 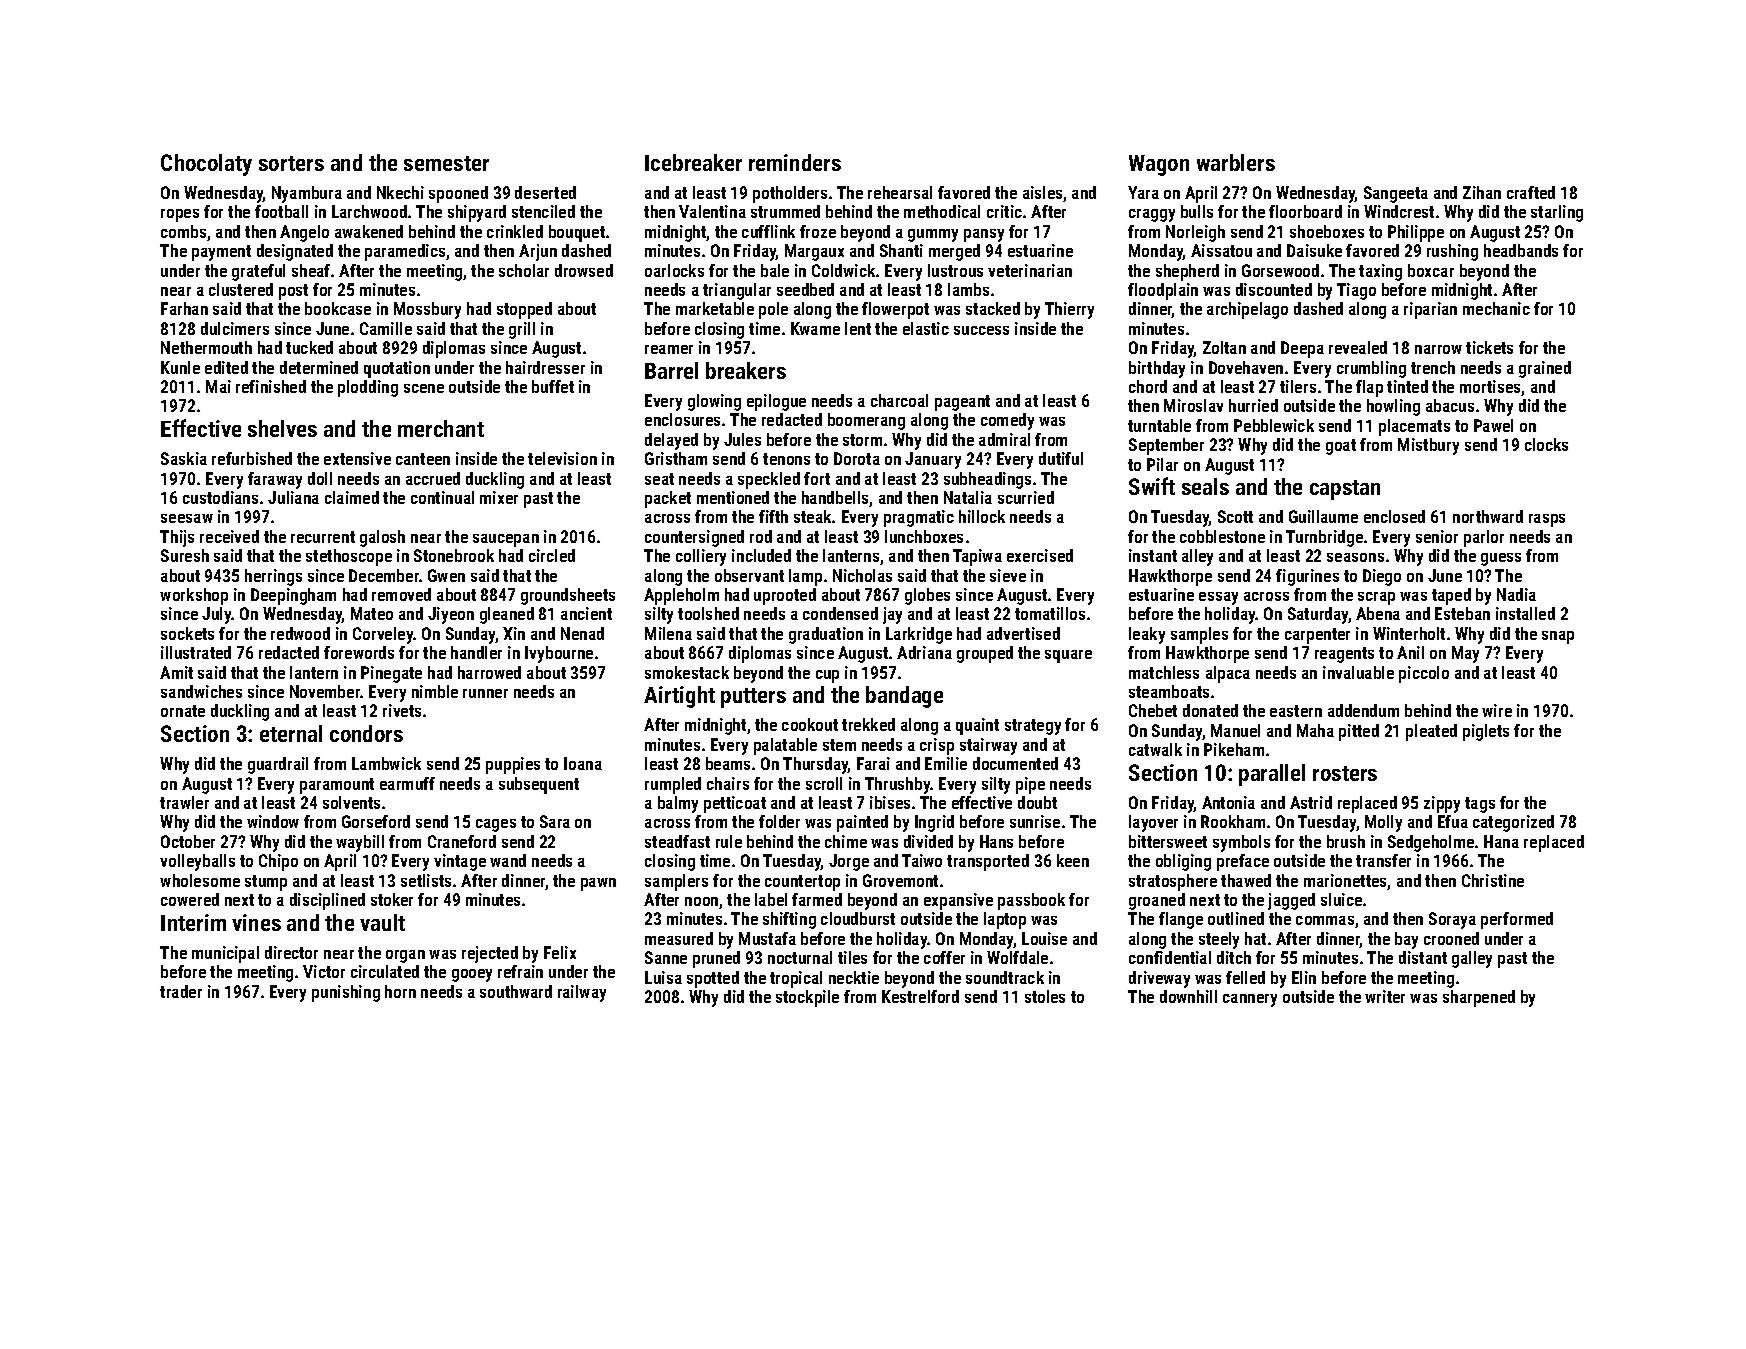 What do you see at coordinates (513, 765) in the screenshot?
I see `puppies` at bounding box center [513, 765].
